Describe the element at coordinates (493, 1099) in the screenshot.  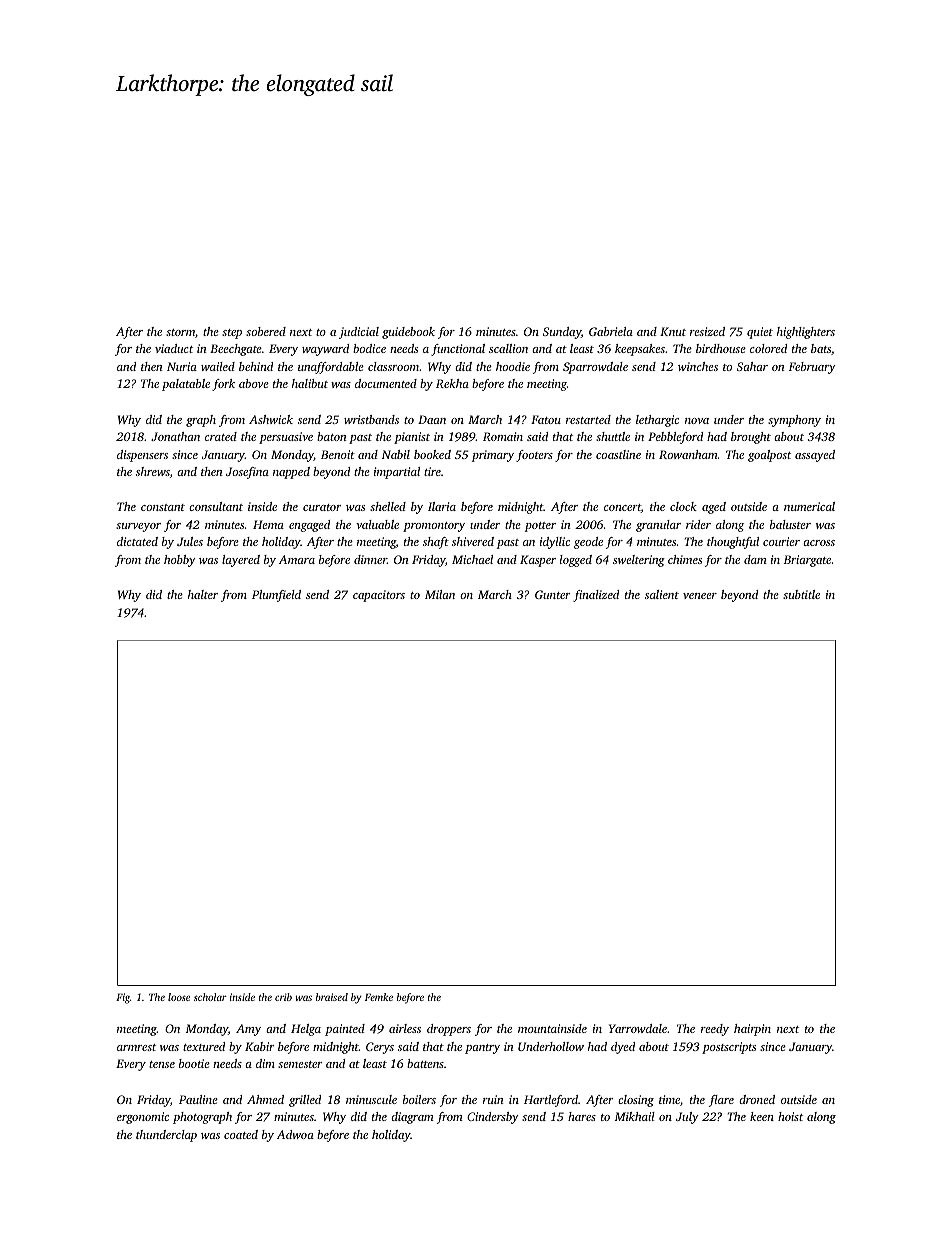
I see `ruin` at that location.
